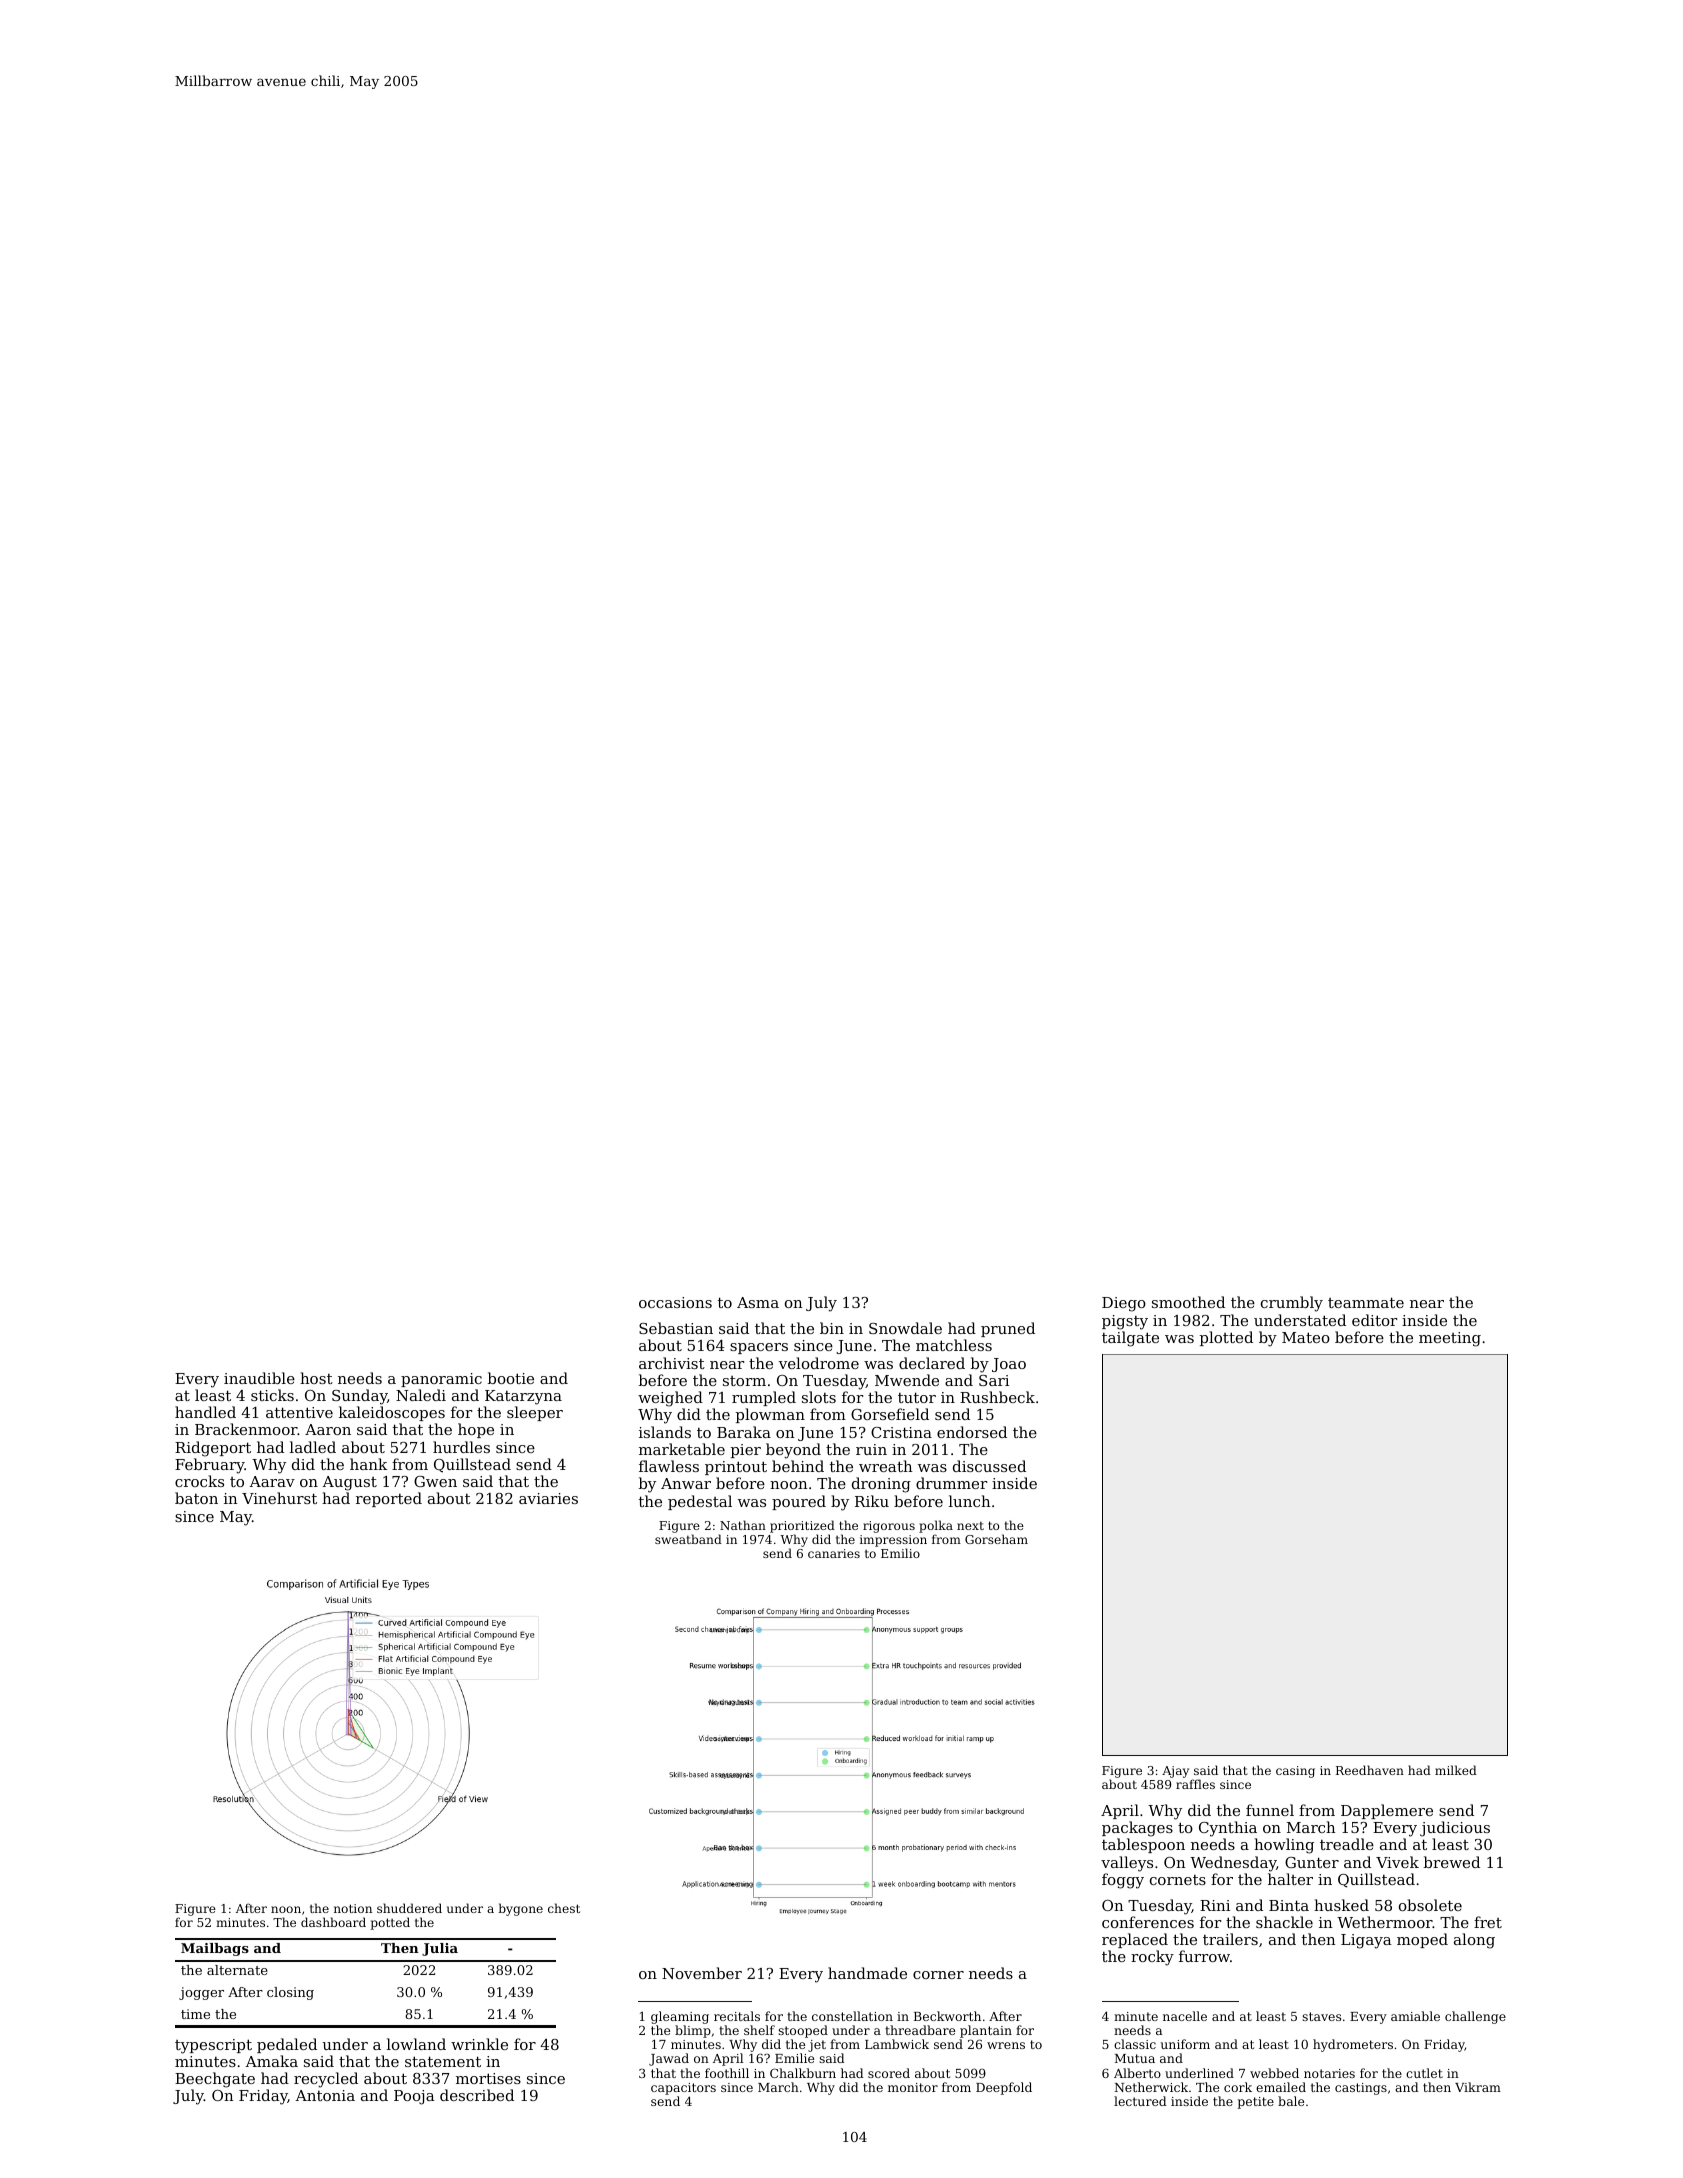  I want to click on poured, so click(799, 1502).
